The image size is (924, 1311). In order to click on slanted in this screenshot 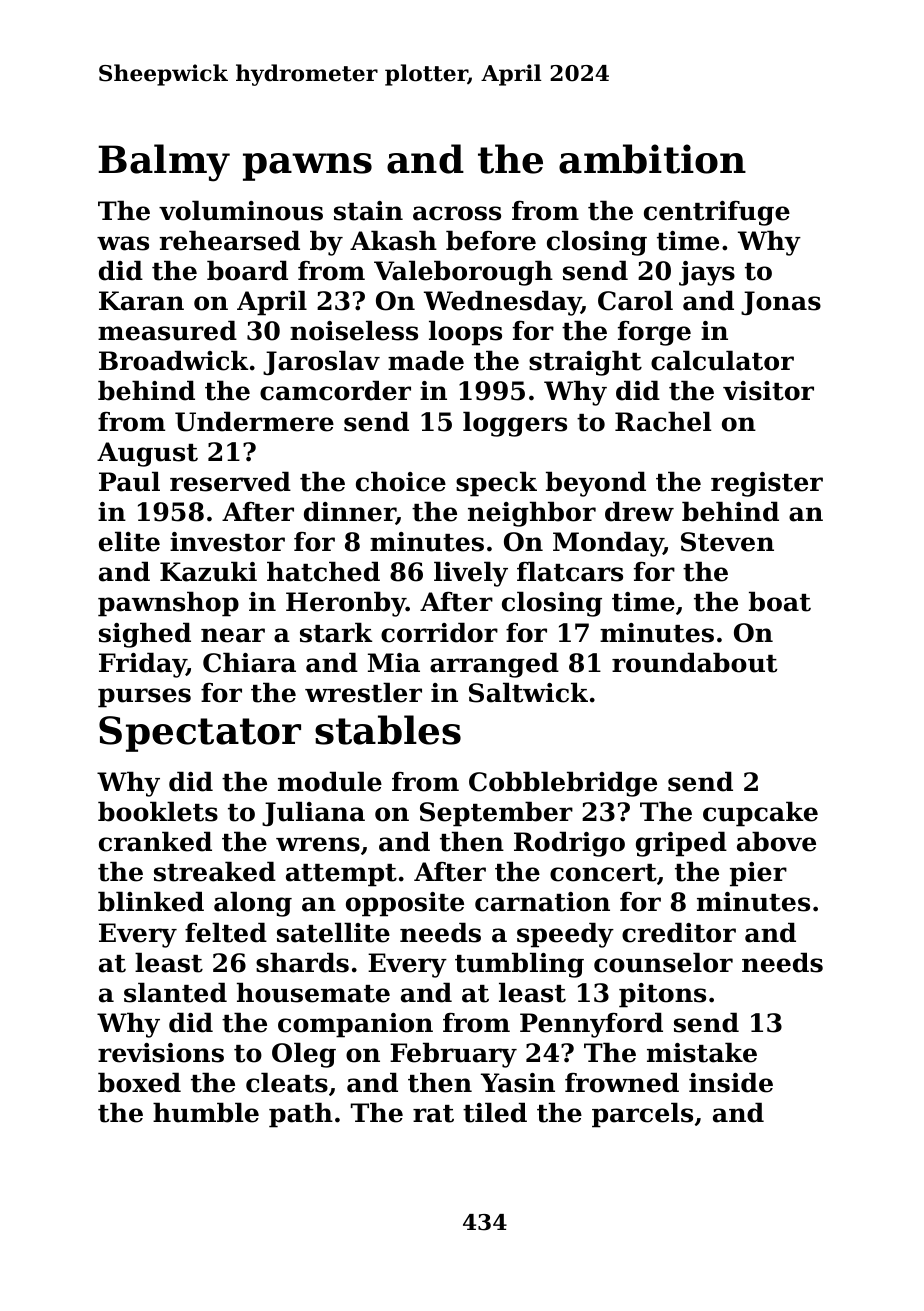, I will do `click(175, 992)`.
